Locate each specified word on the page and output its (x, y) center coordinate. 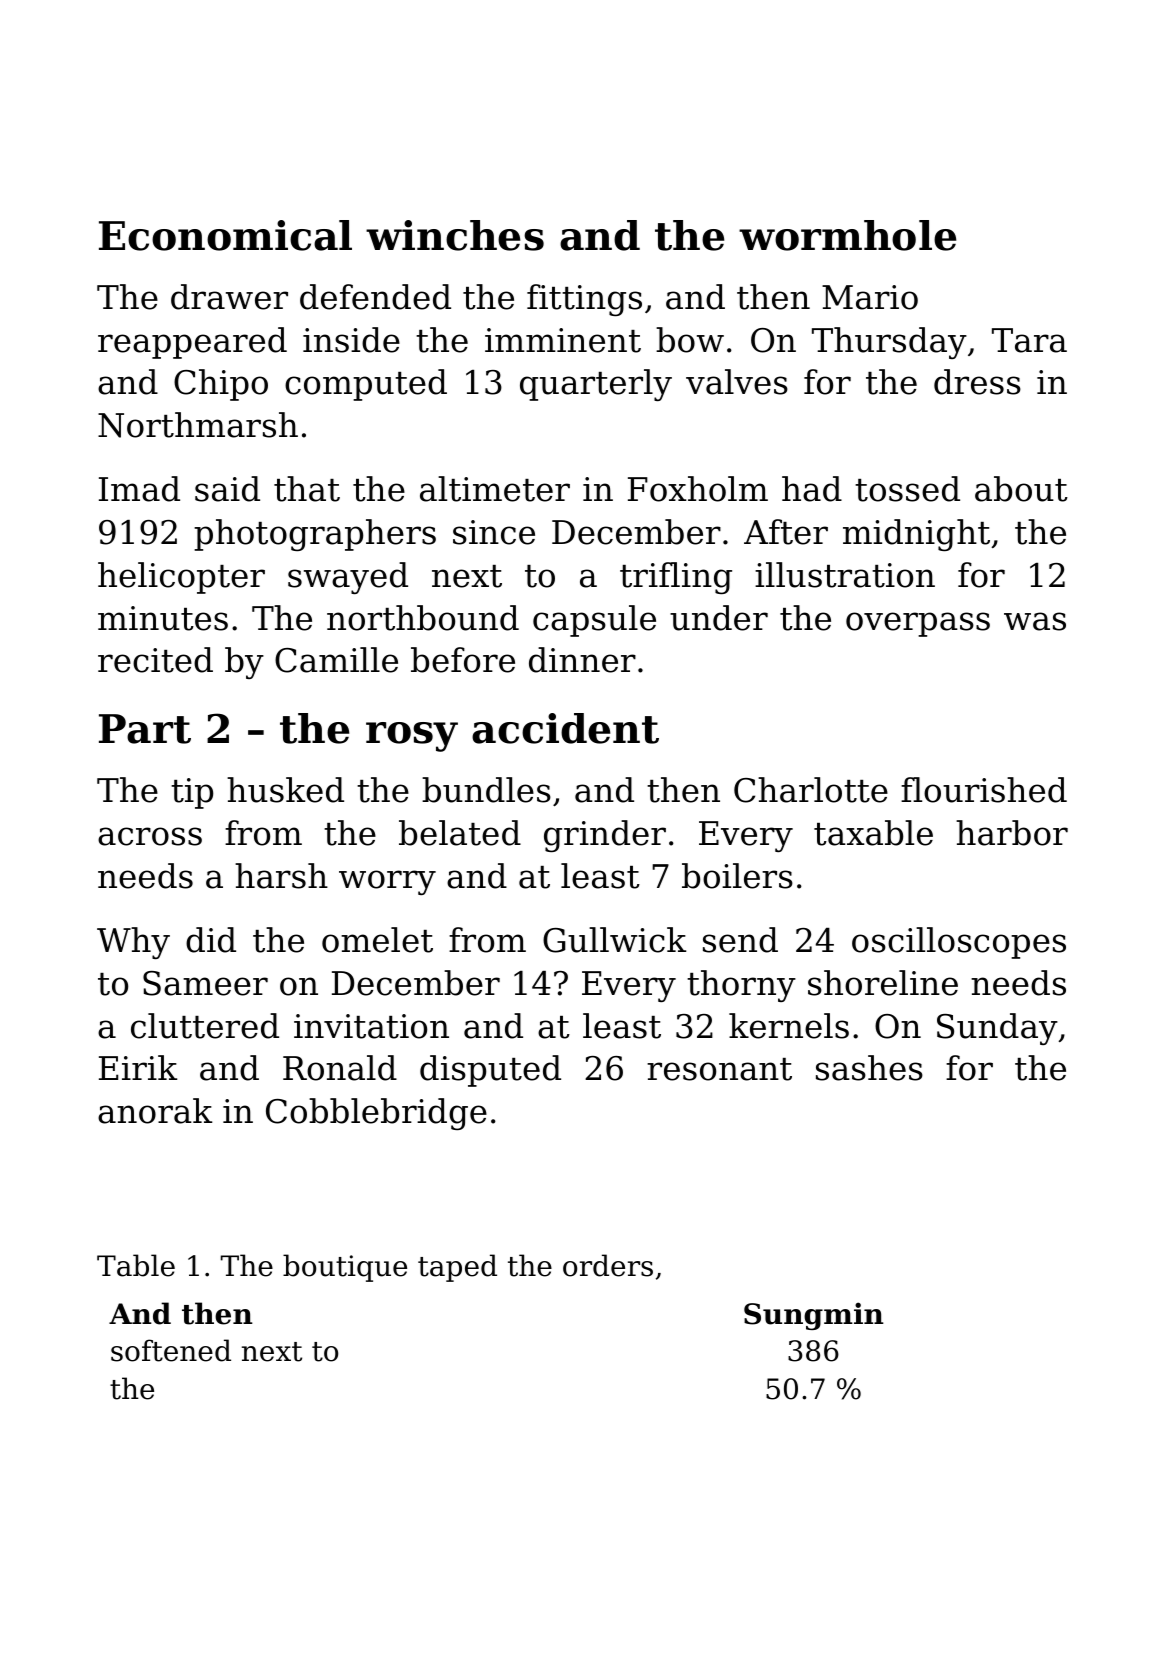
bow (690, 340)
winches (455, 235)
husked (285, 790)
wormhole (847, 235)
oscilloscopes (959, 943)
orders (608, 1265)
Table (136, 1265)
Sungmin (814, 1316)
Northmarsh (198, 425)
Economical (225, 235)
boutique (345, 1268)
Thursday (889, 343)
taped (457, 1268)
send (740, 940)
